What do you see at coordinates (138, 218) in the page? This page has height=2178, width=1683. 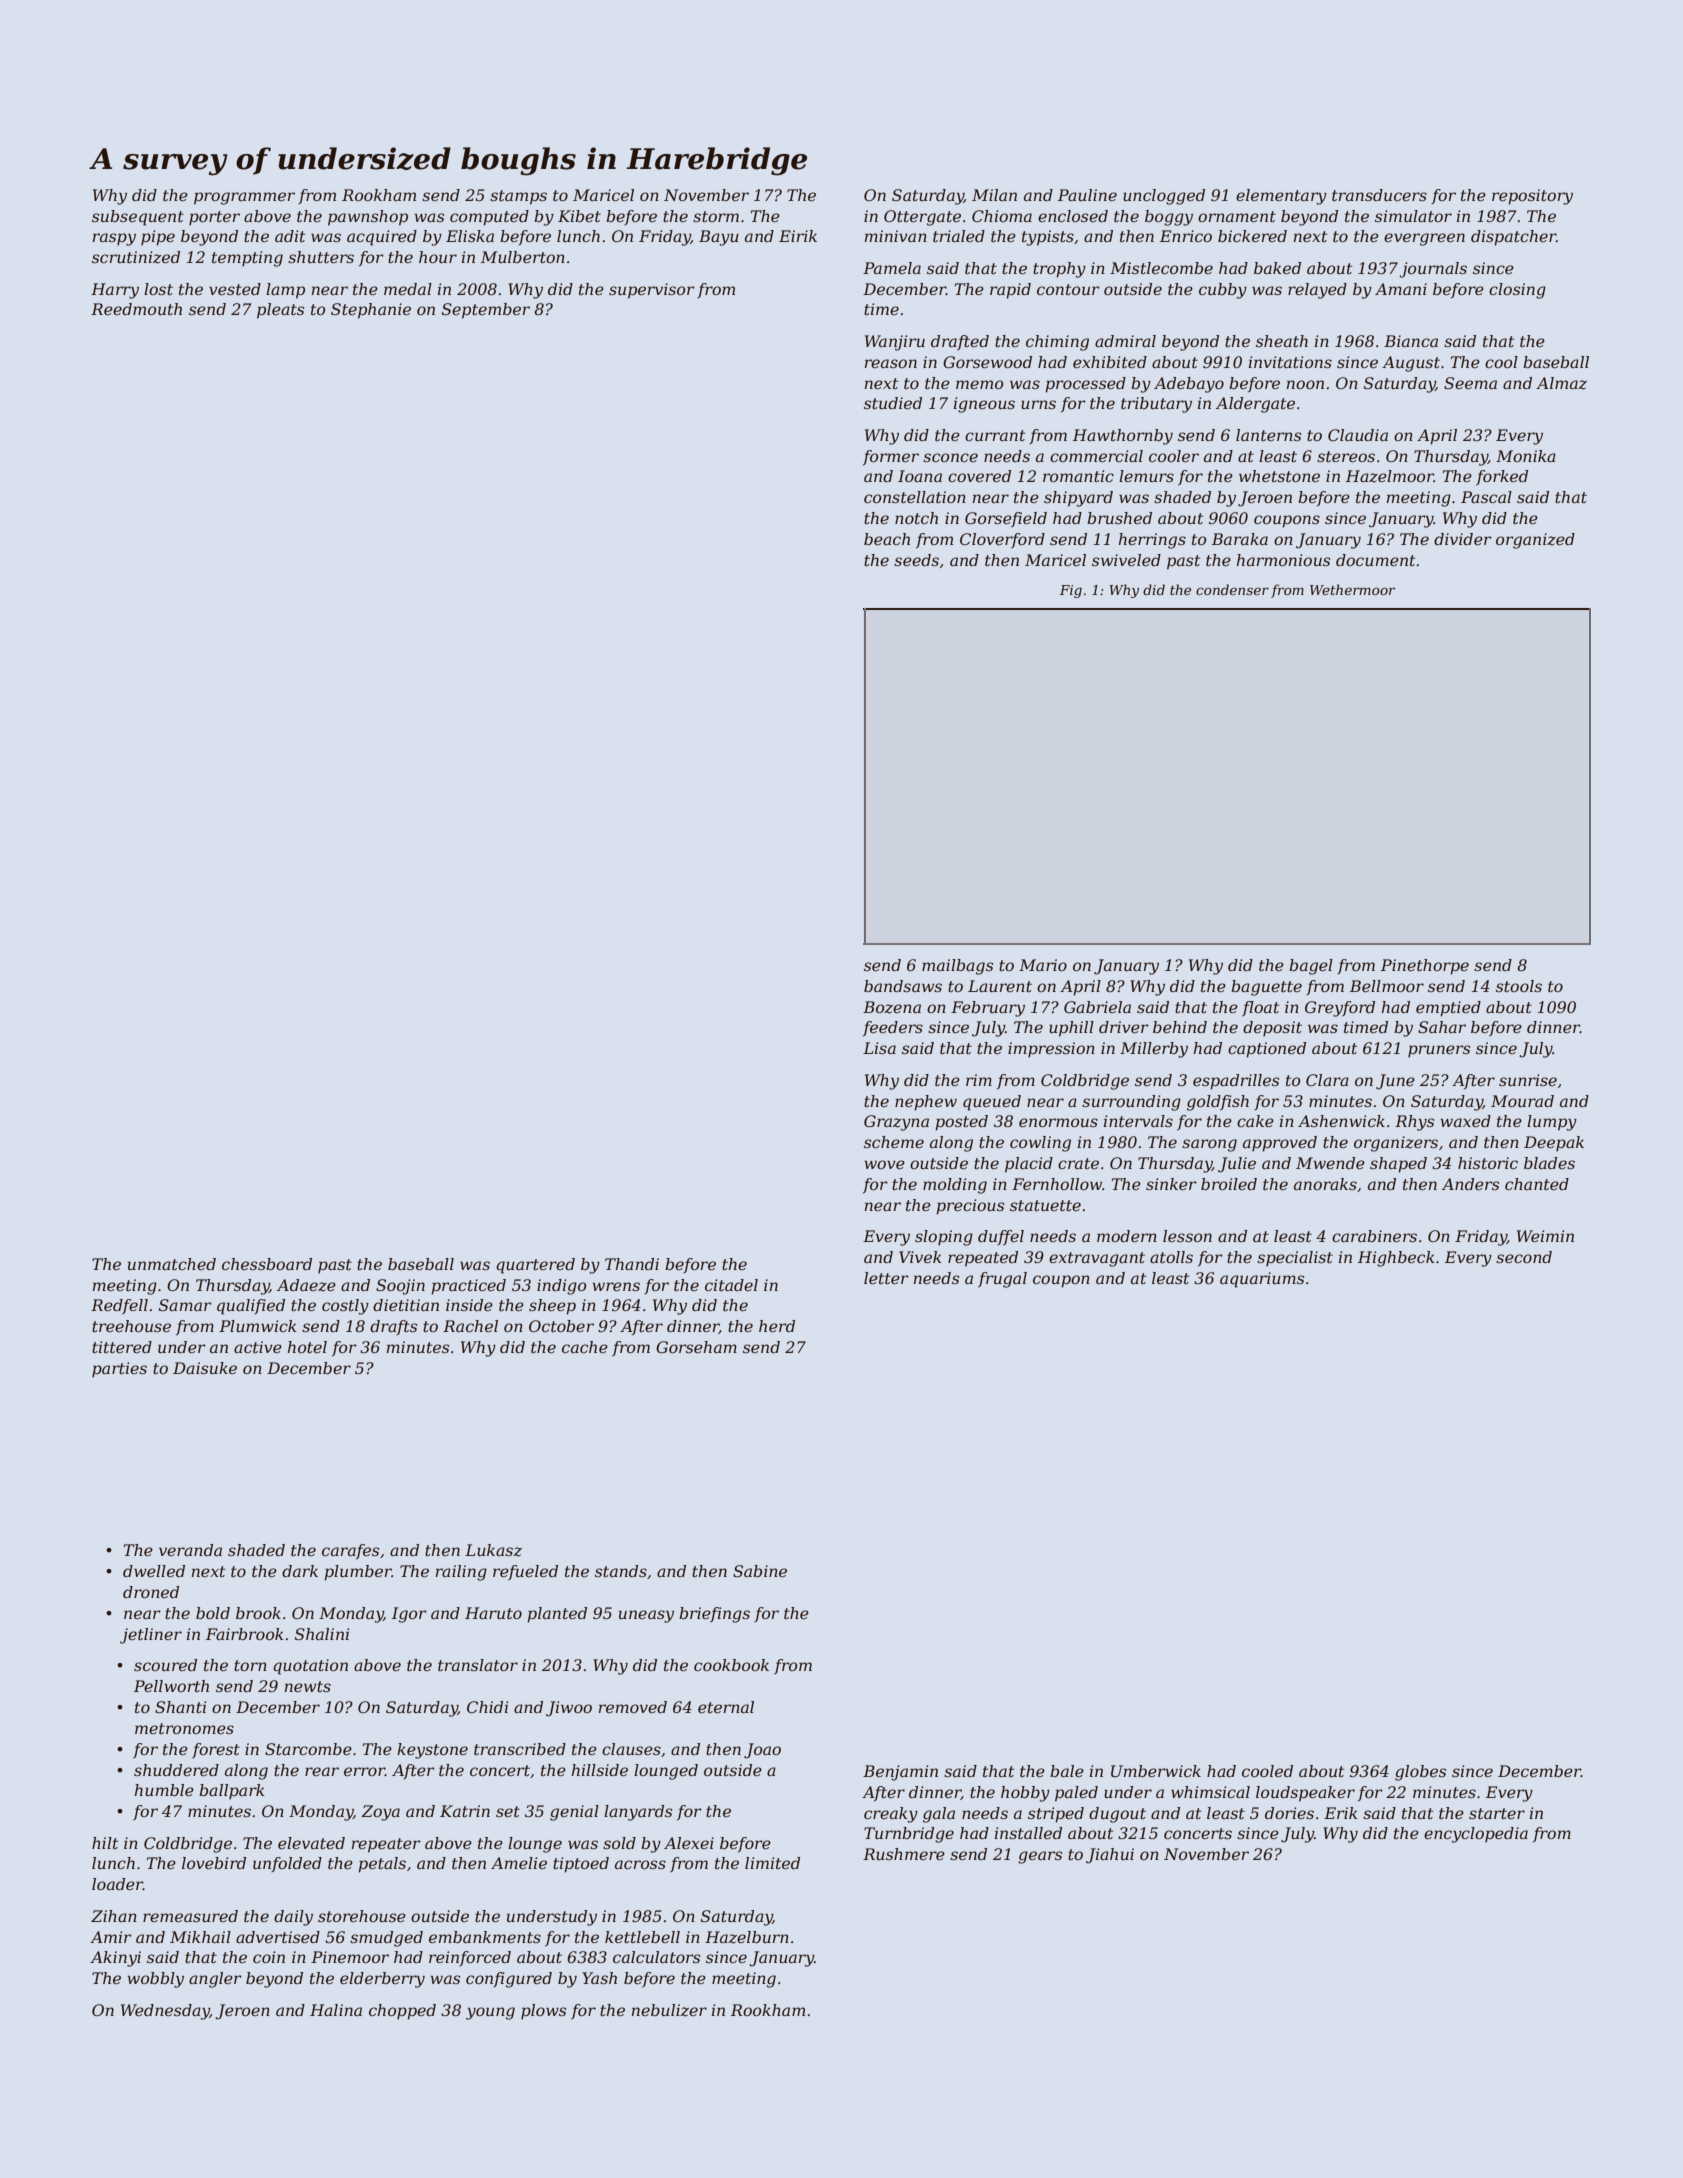 I see `subsequent` at bounding box center [138, 218].
